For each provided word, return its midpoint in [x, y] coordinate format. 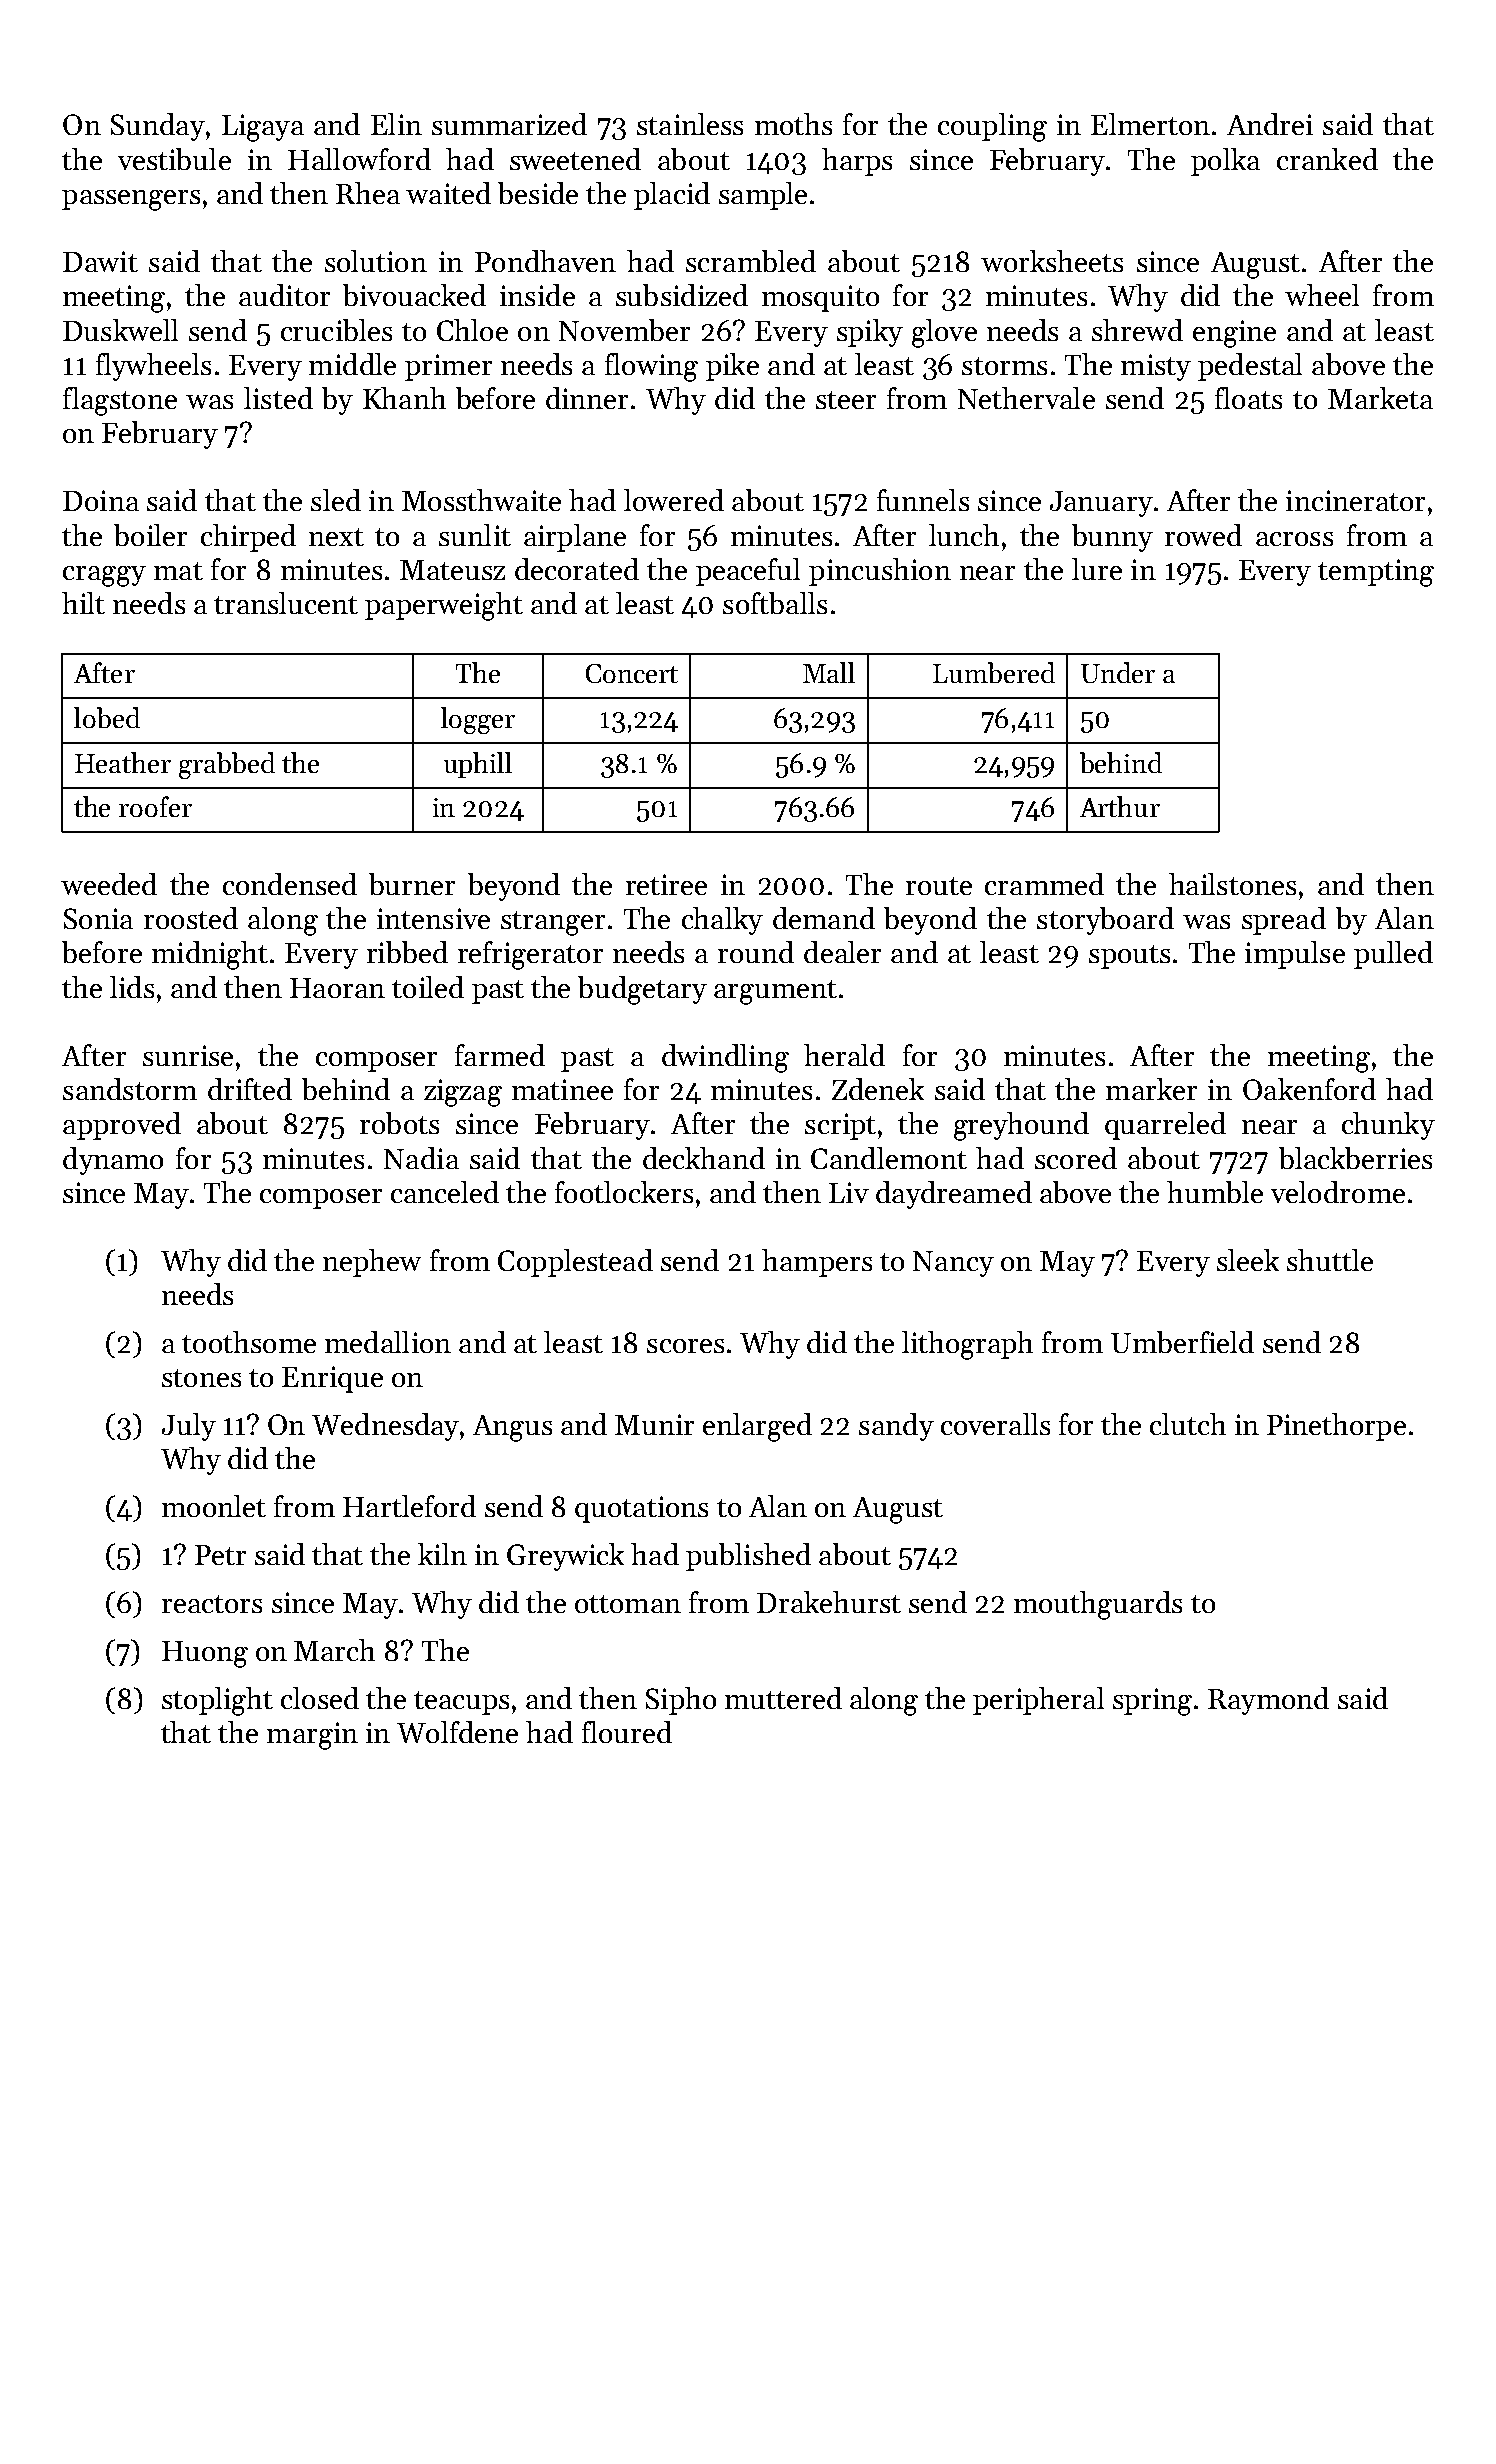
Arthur [1120, 806]
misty [1156, 367]
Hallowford [359, 159]
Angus [512, 1428]
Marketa [1380, 398]
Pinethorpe [1336, 1427]
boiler [150, 535]
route [939, 886]
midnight [210, 955]
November [624, 330]
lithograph [967, 1345]
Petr [220, 1555]
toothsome [249, 1342]
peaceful [748, 572]
